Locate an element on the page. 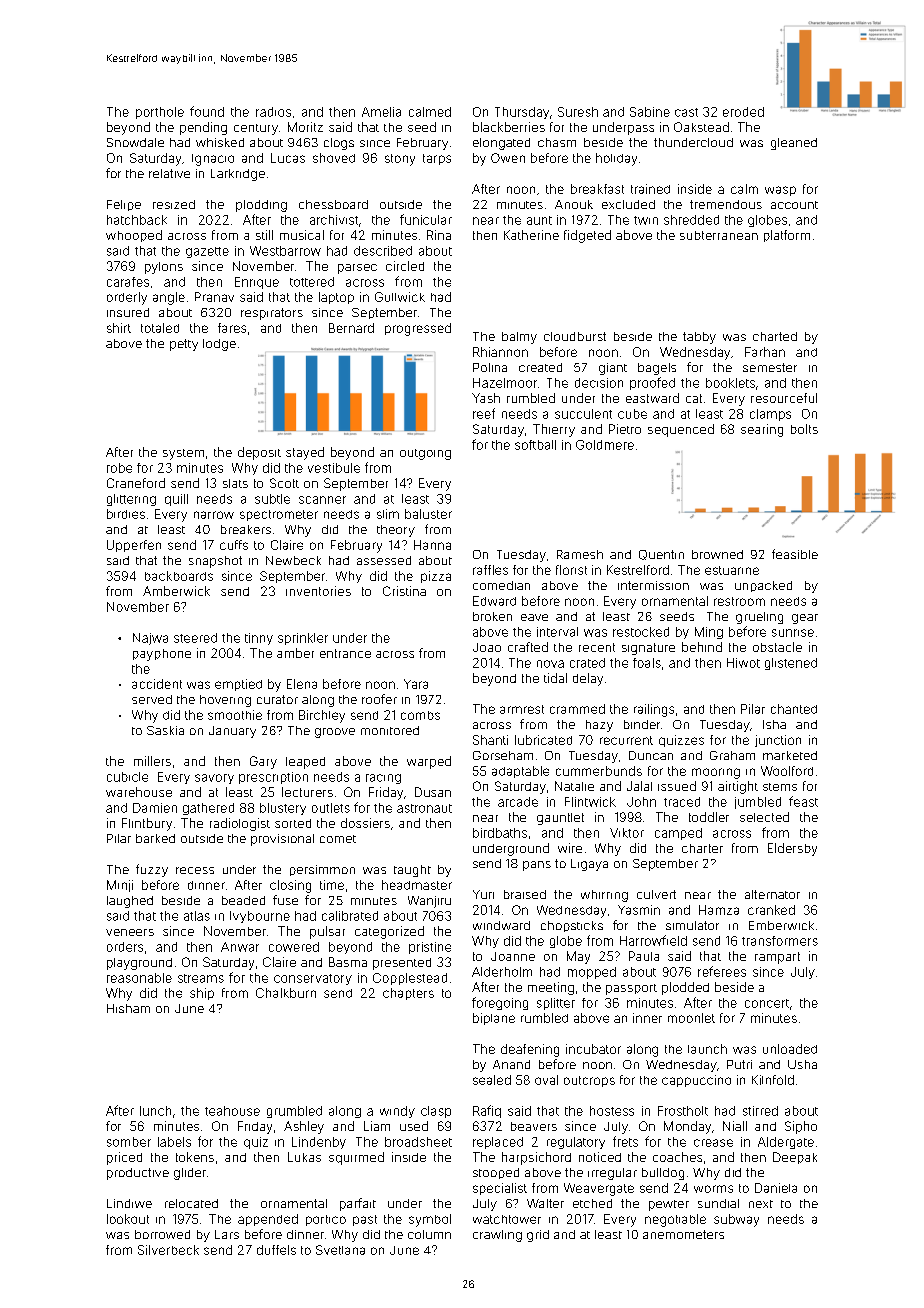 Image resolution: width=924 pixels, height=1308 pixels. blackberries is located at coordinates (509, 127).
